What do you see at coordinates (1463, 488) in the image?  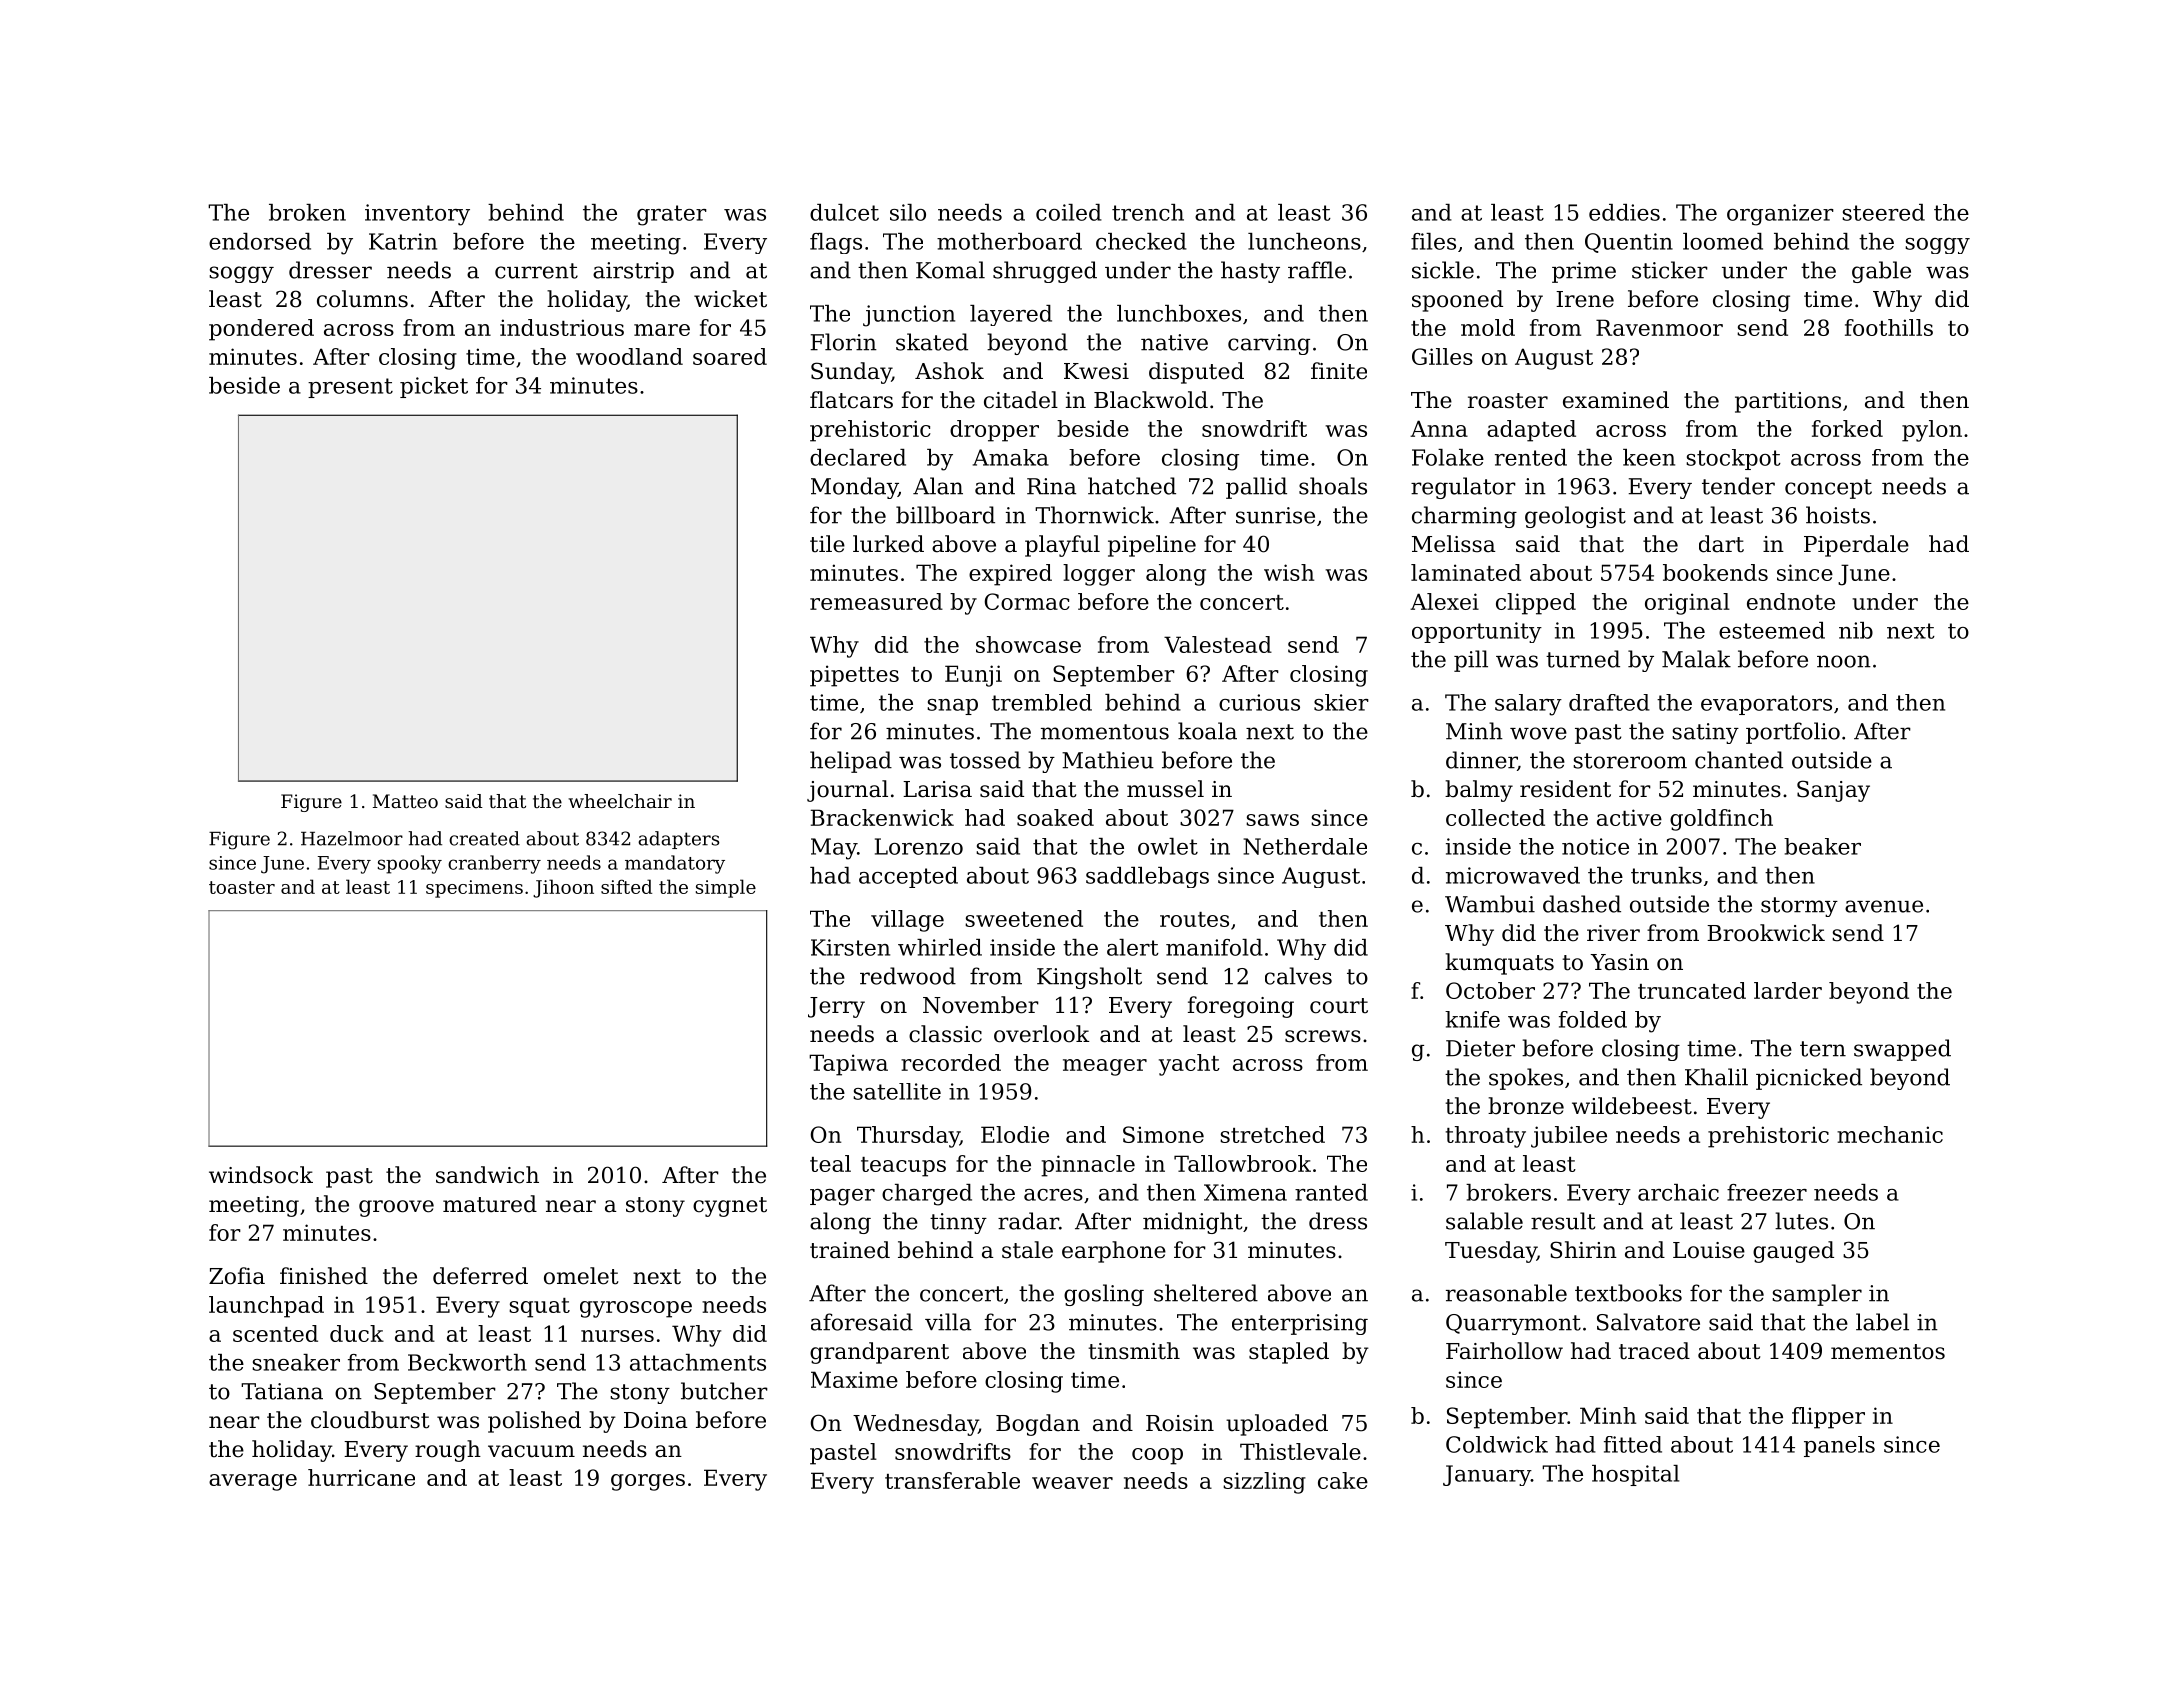 I see `regulator` at bounding box center [1463, 488].
